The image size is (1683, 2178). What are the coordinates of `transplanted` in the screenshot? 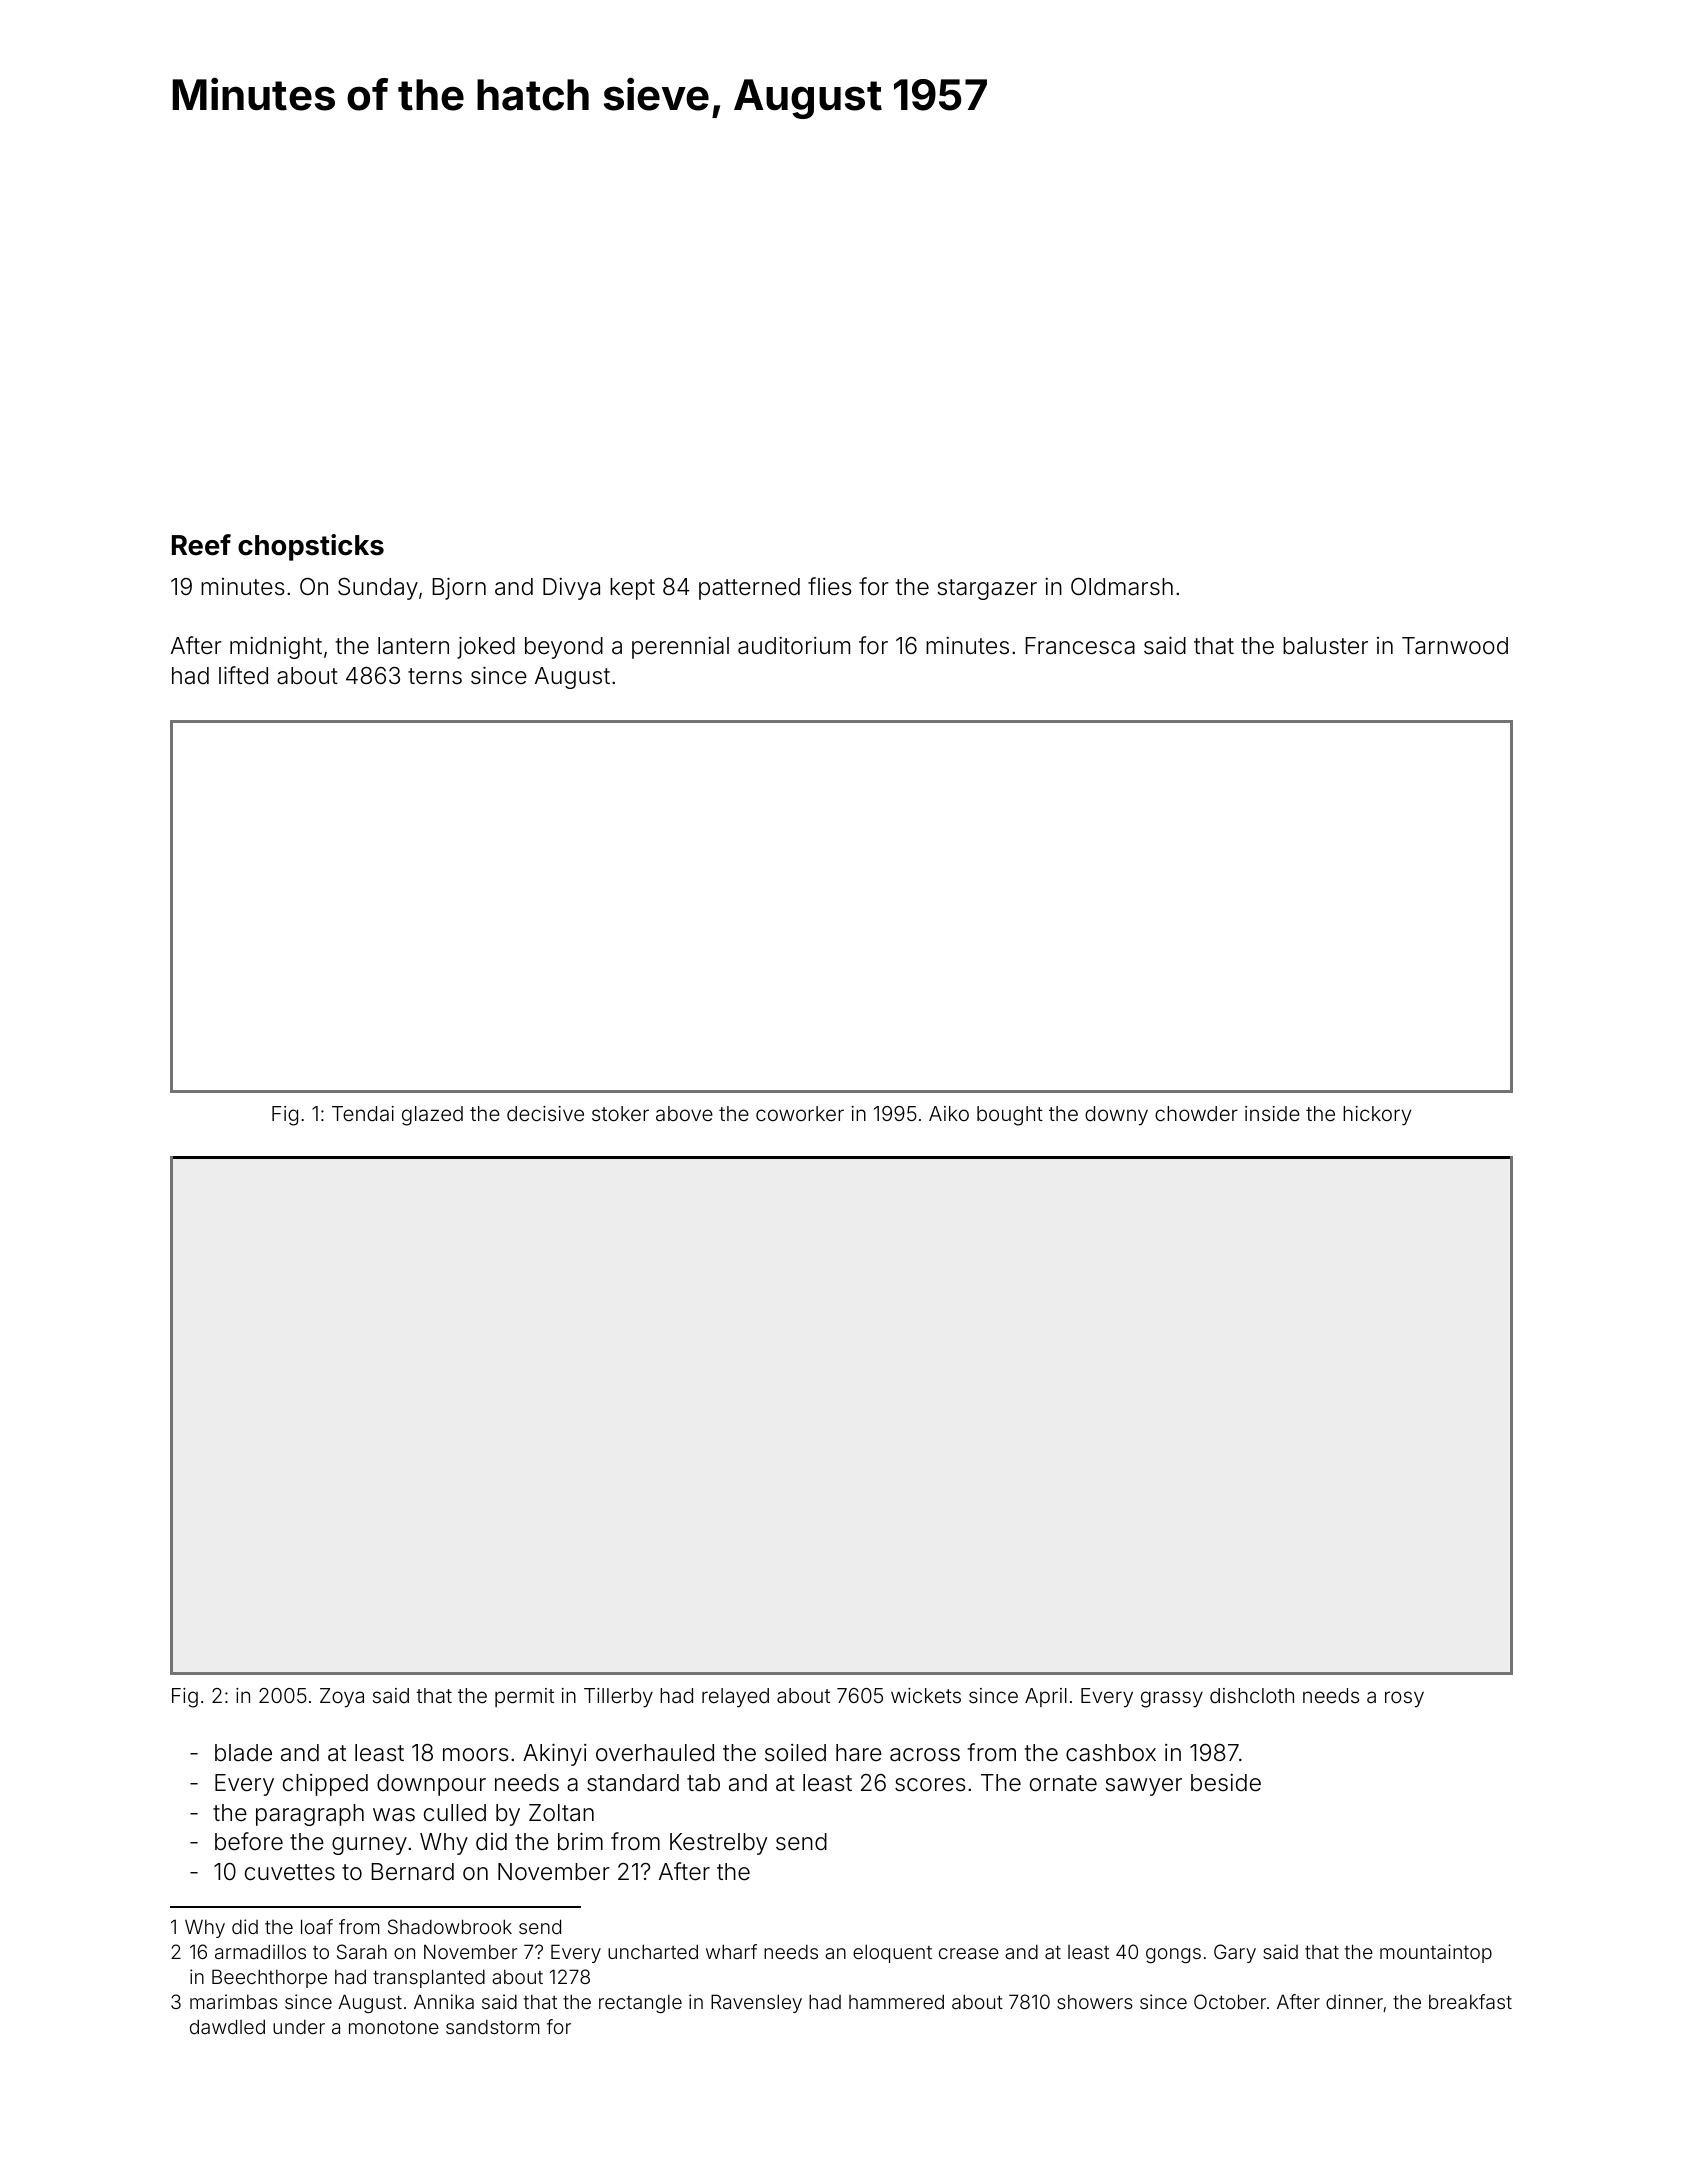 It's located at (429, 1978).
